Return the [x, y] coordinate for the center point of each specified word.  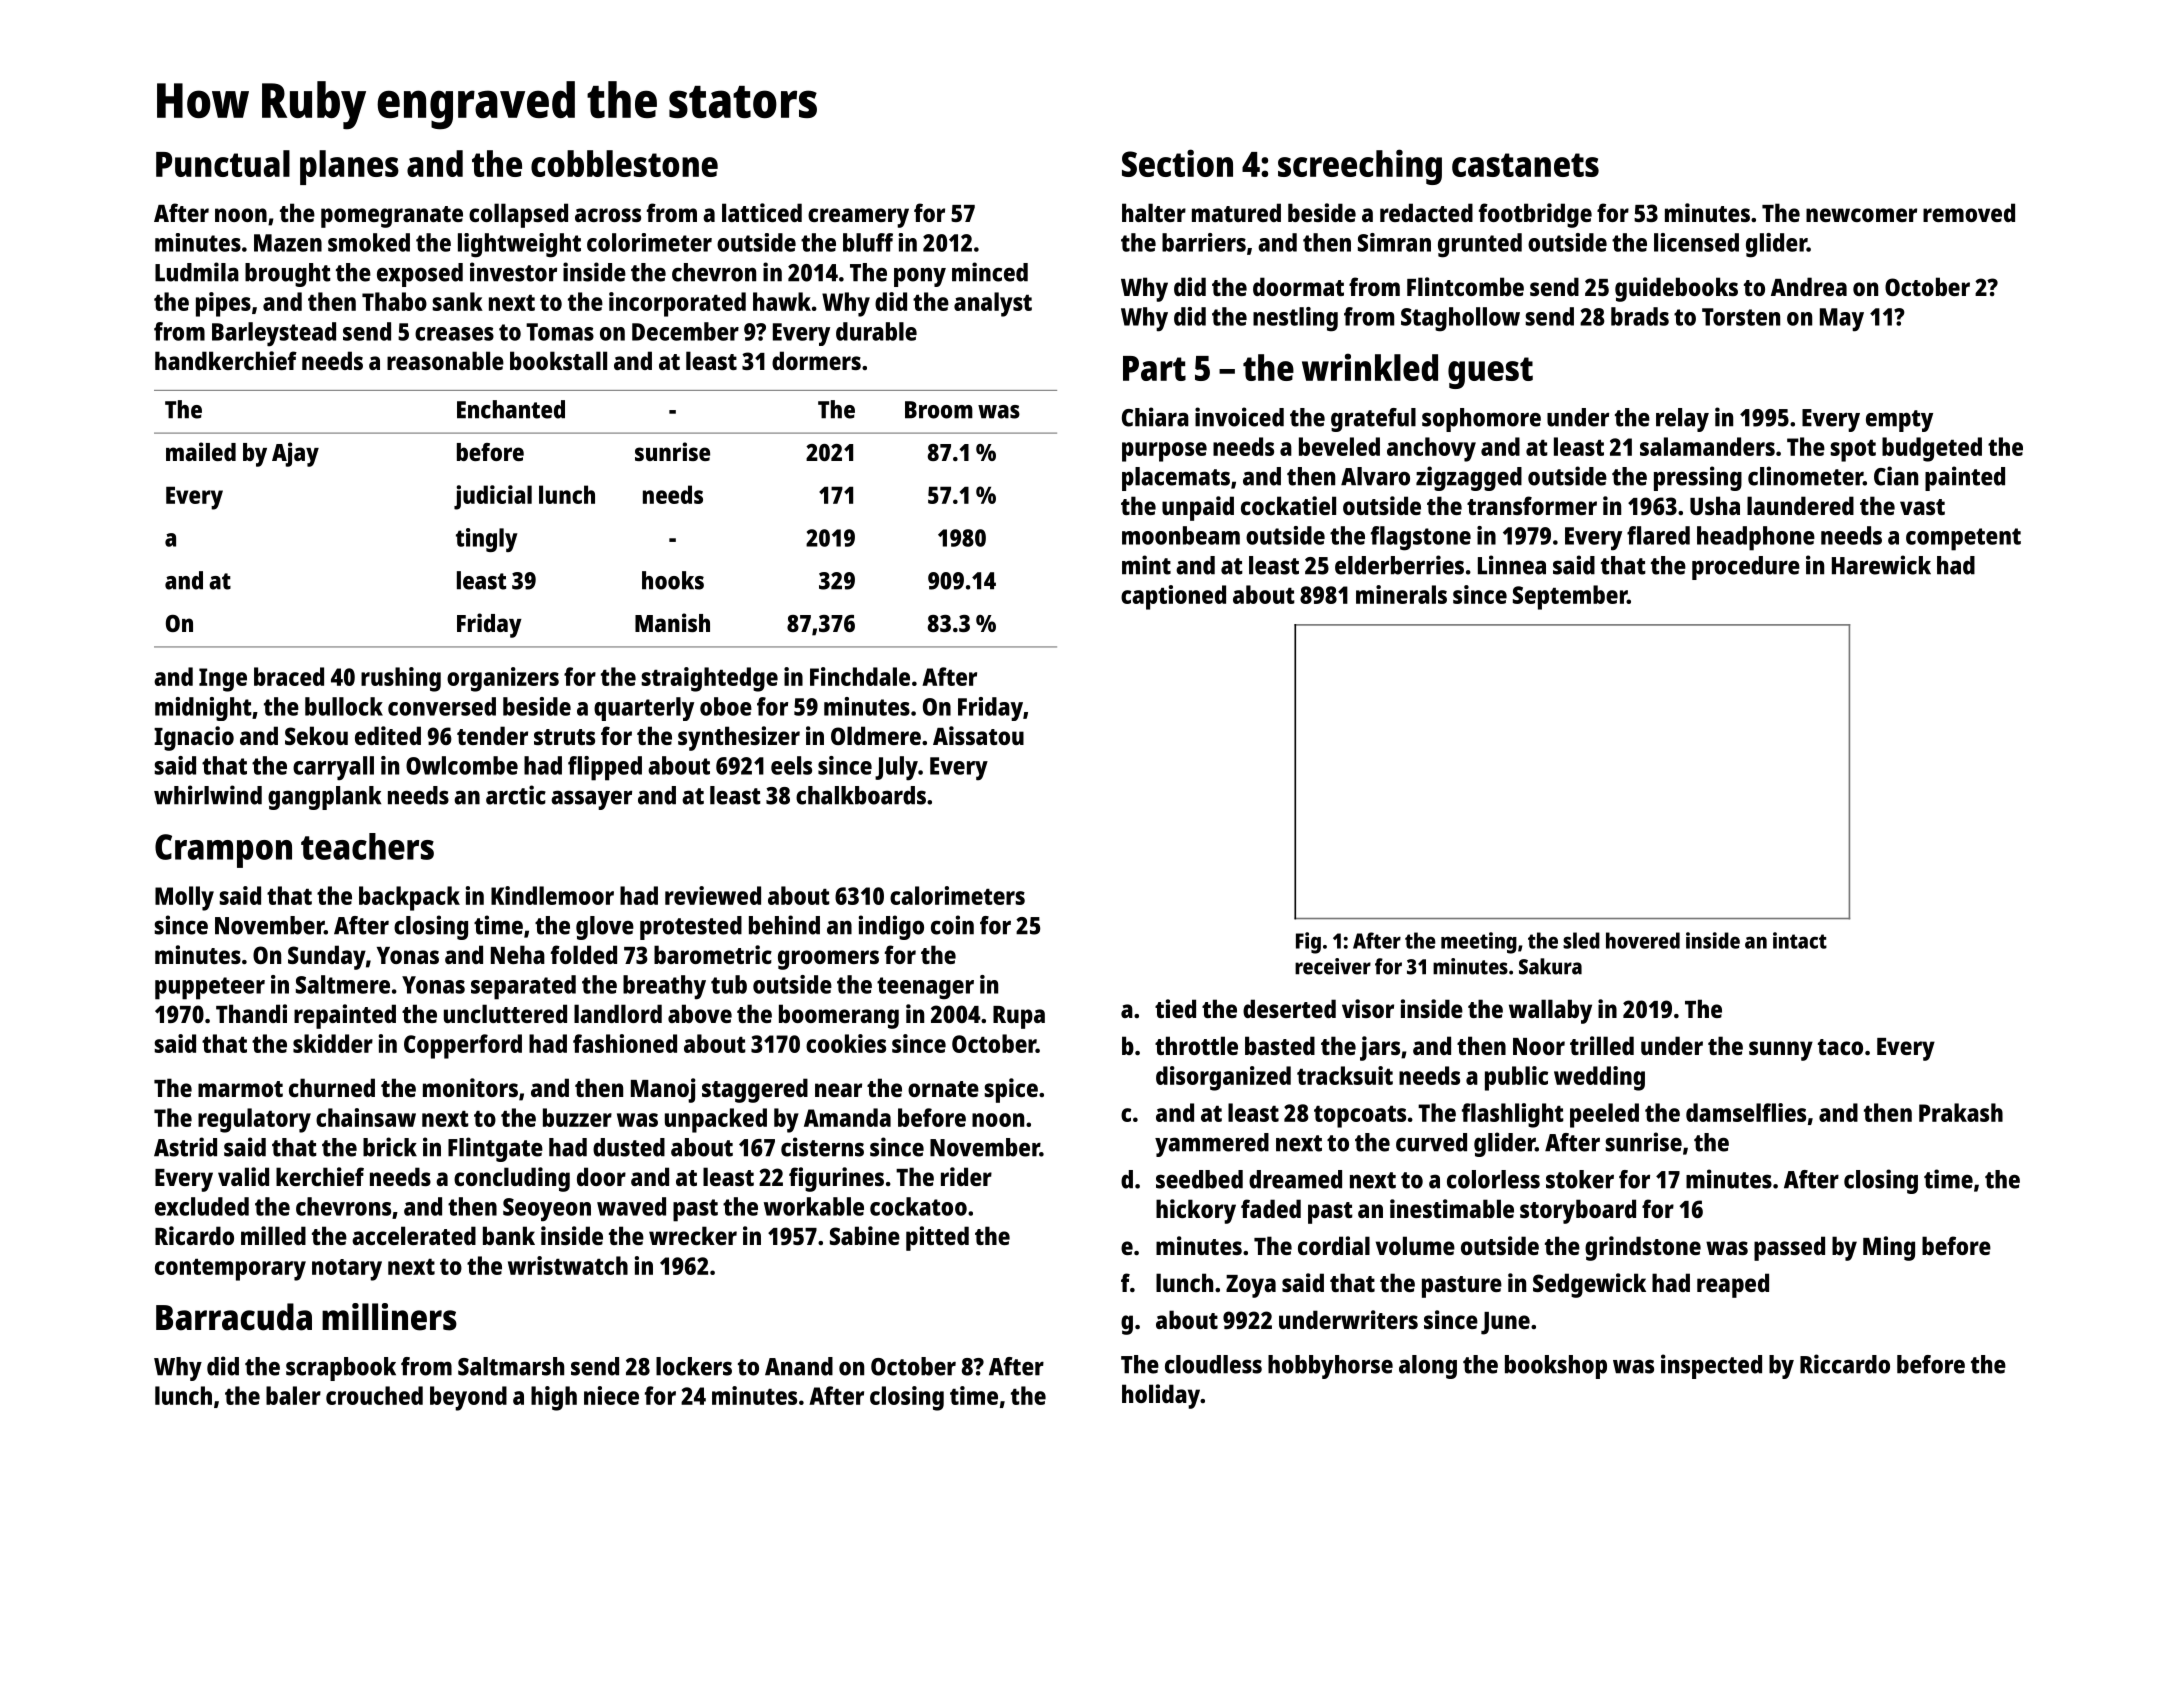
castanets [1525, 165]
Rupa [1019, 1017]
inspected [1711, 1366]
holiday [1161, 1396]
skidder [333, 1043]
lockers [694, 1366]
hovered [1643, 940]
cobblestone [624, 163]
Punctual [223, 163]
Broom [939, 410]
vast [1922, 507]
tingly [487, 540]
